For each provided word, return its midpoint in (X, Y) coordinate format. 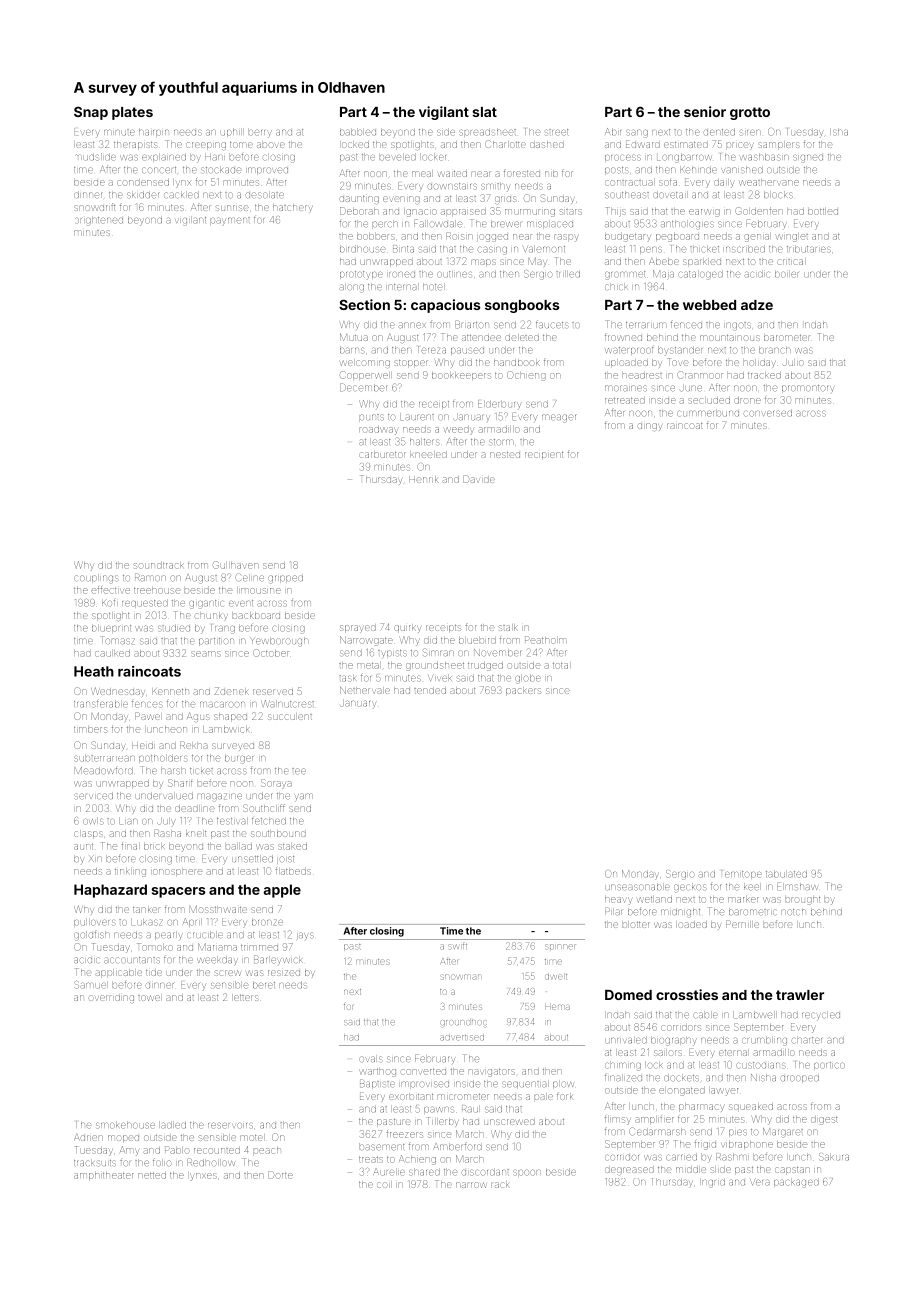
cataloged (701, 274)
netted (152, 1176)
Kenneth (169, 692)
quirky (408, 629)
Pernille (742, 924)
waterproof (629, 350)
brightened (99, 220)
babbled (358, 132)
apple (282, 891)
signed (808, 158)
